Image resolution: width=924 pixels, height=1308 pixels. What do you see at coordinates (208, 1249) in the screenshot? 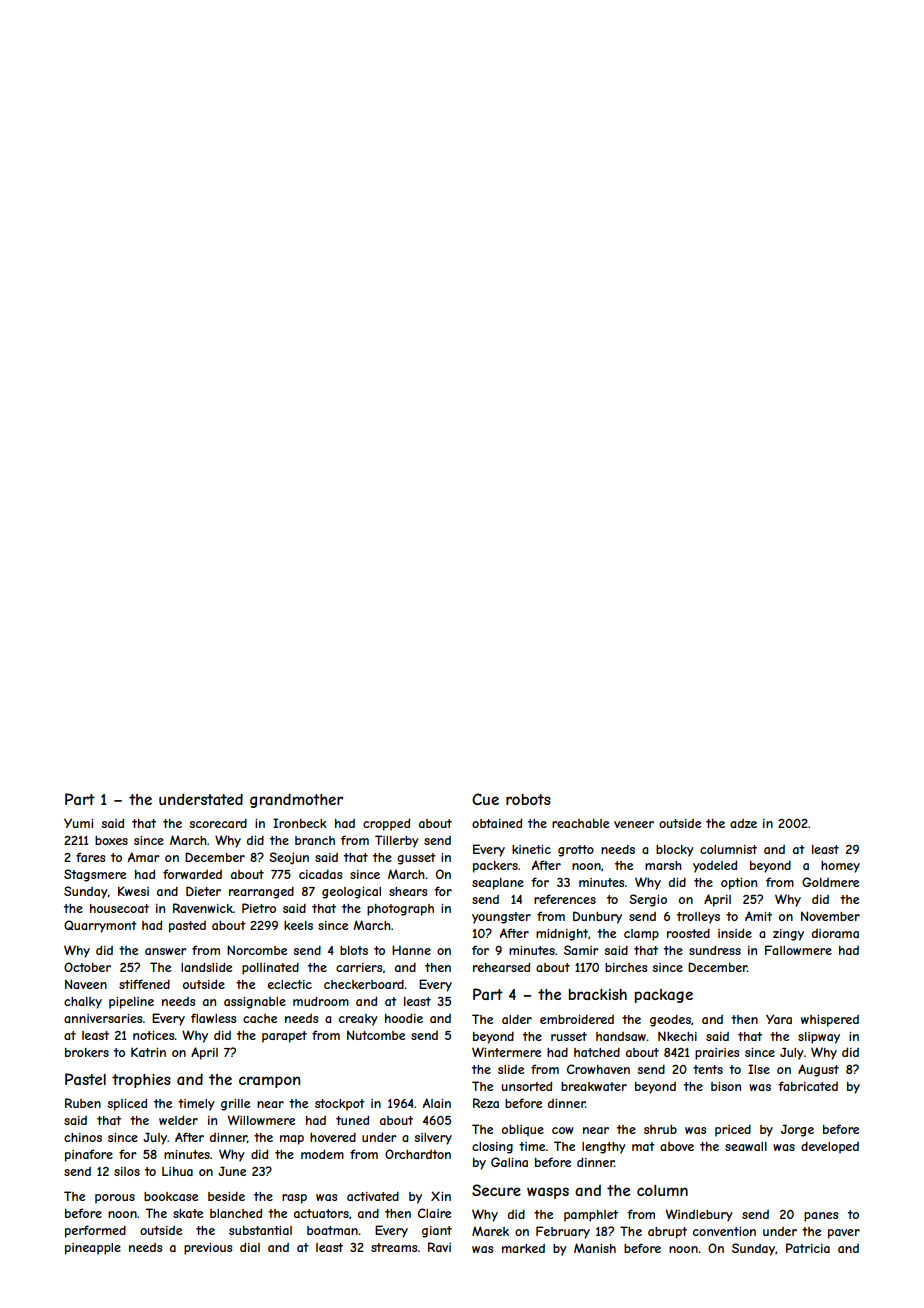
I see `previous` at bounding box center [208, 1249].
